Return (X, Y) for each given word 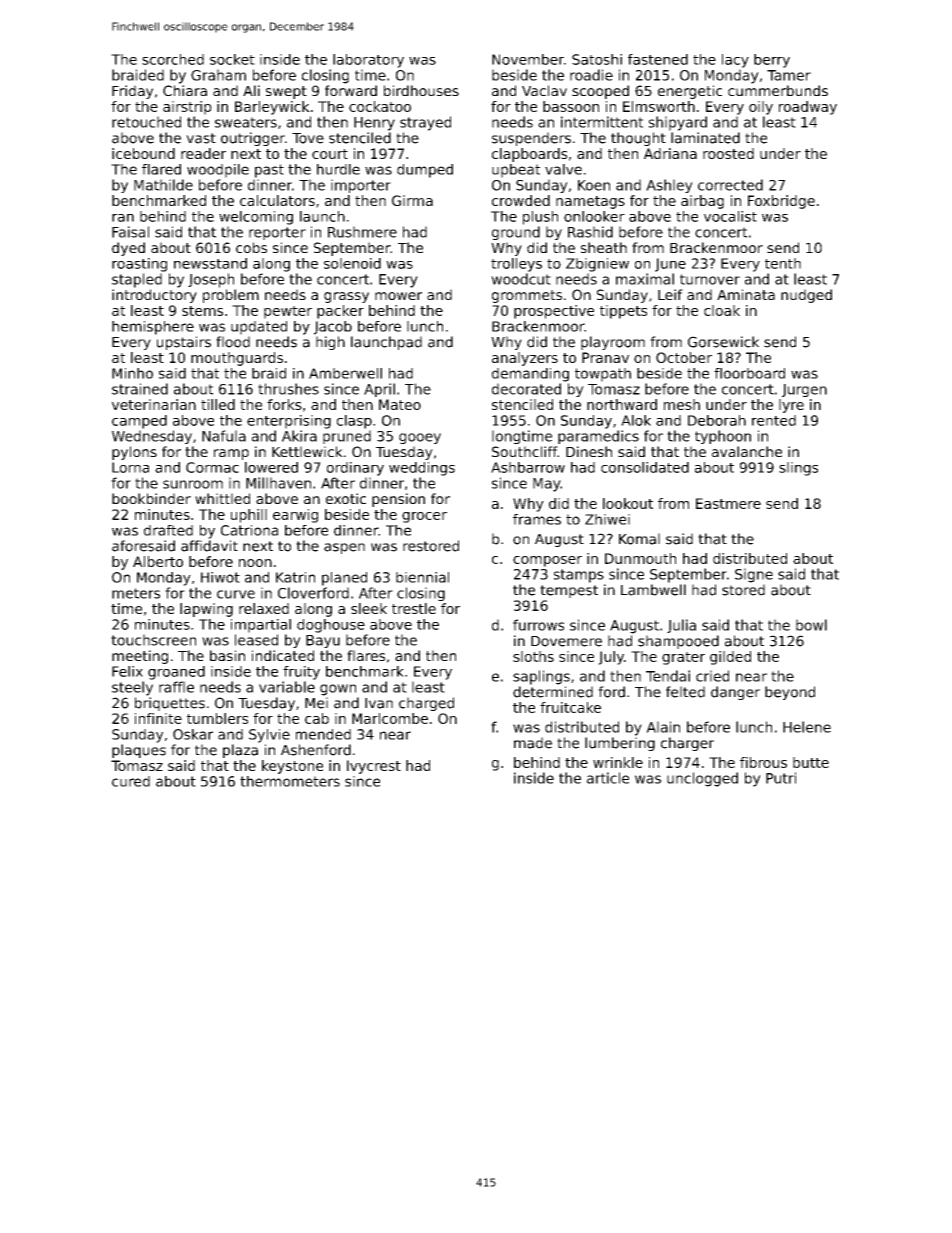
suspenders (531, 139)
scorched (173, 59)
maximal (645, 279)
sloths (533, 656)
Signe (754, 575)
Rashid (590, 232)
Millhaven (278, 483)
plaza (240, 751)
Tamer (789, 75)
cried (712, 676)
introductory (154, 296)
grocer (424, 517)
